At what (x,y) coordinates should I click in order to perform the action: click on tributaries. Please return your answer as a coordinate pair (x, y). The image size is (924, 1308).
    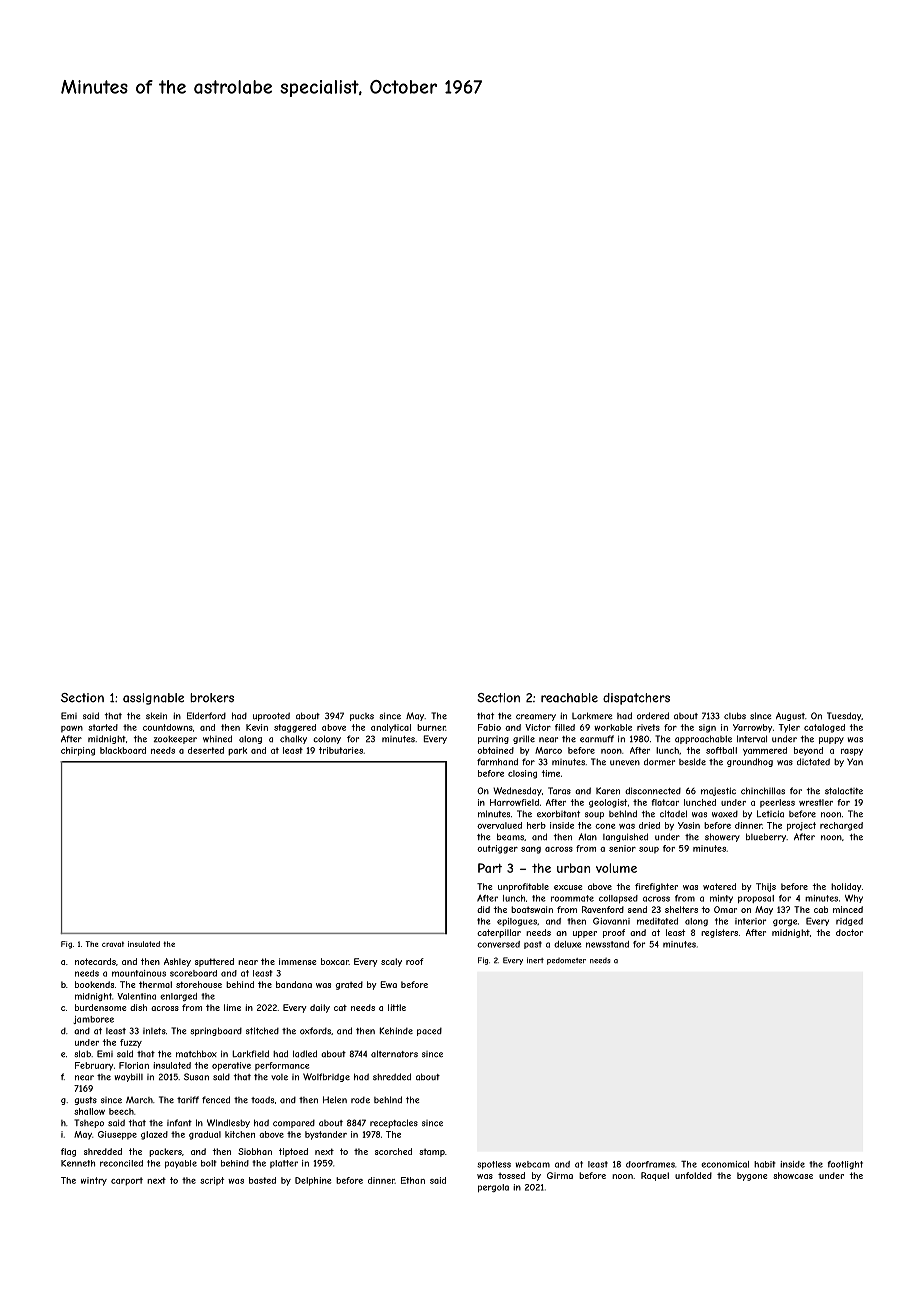
    Looking at the image, I should click on (341, 750).
